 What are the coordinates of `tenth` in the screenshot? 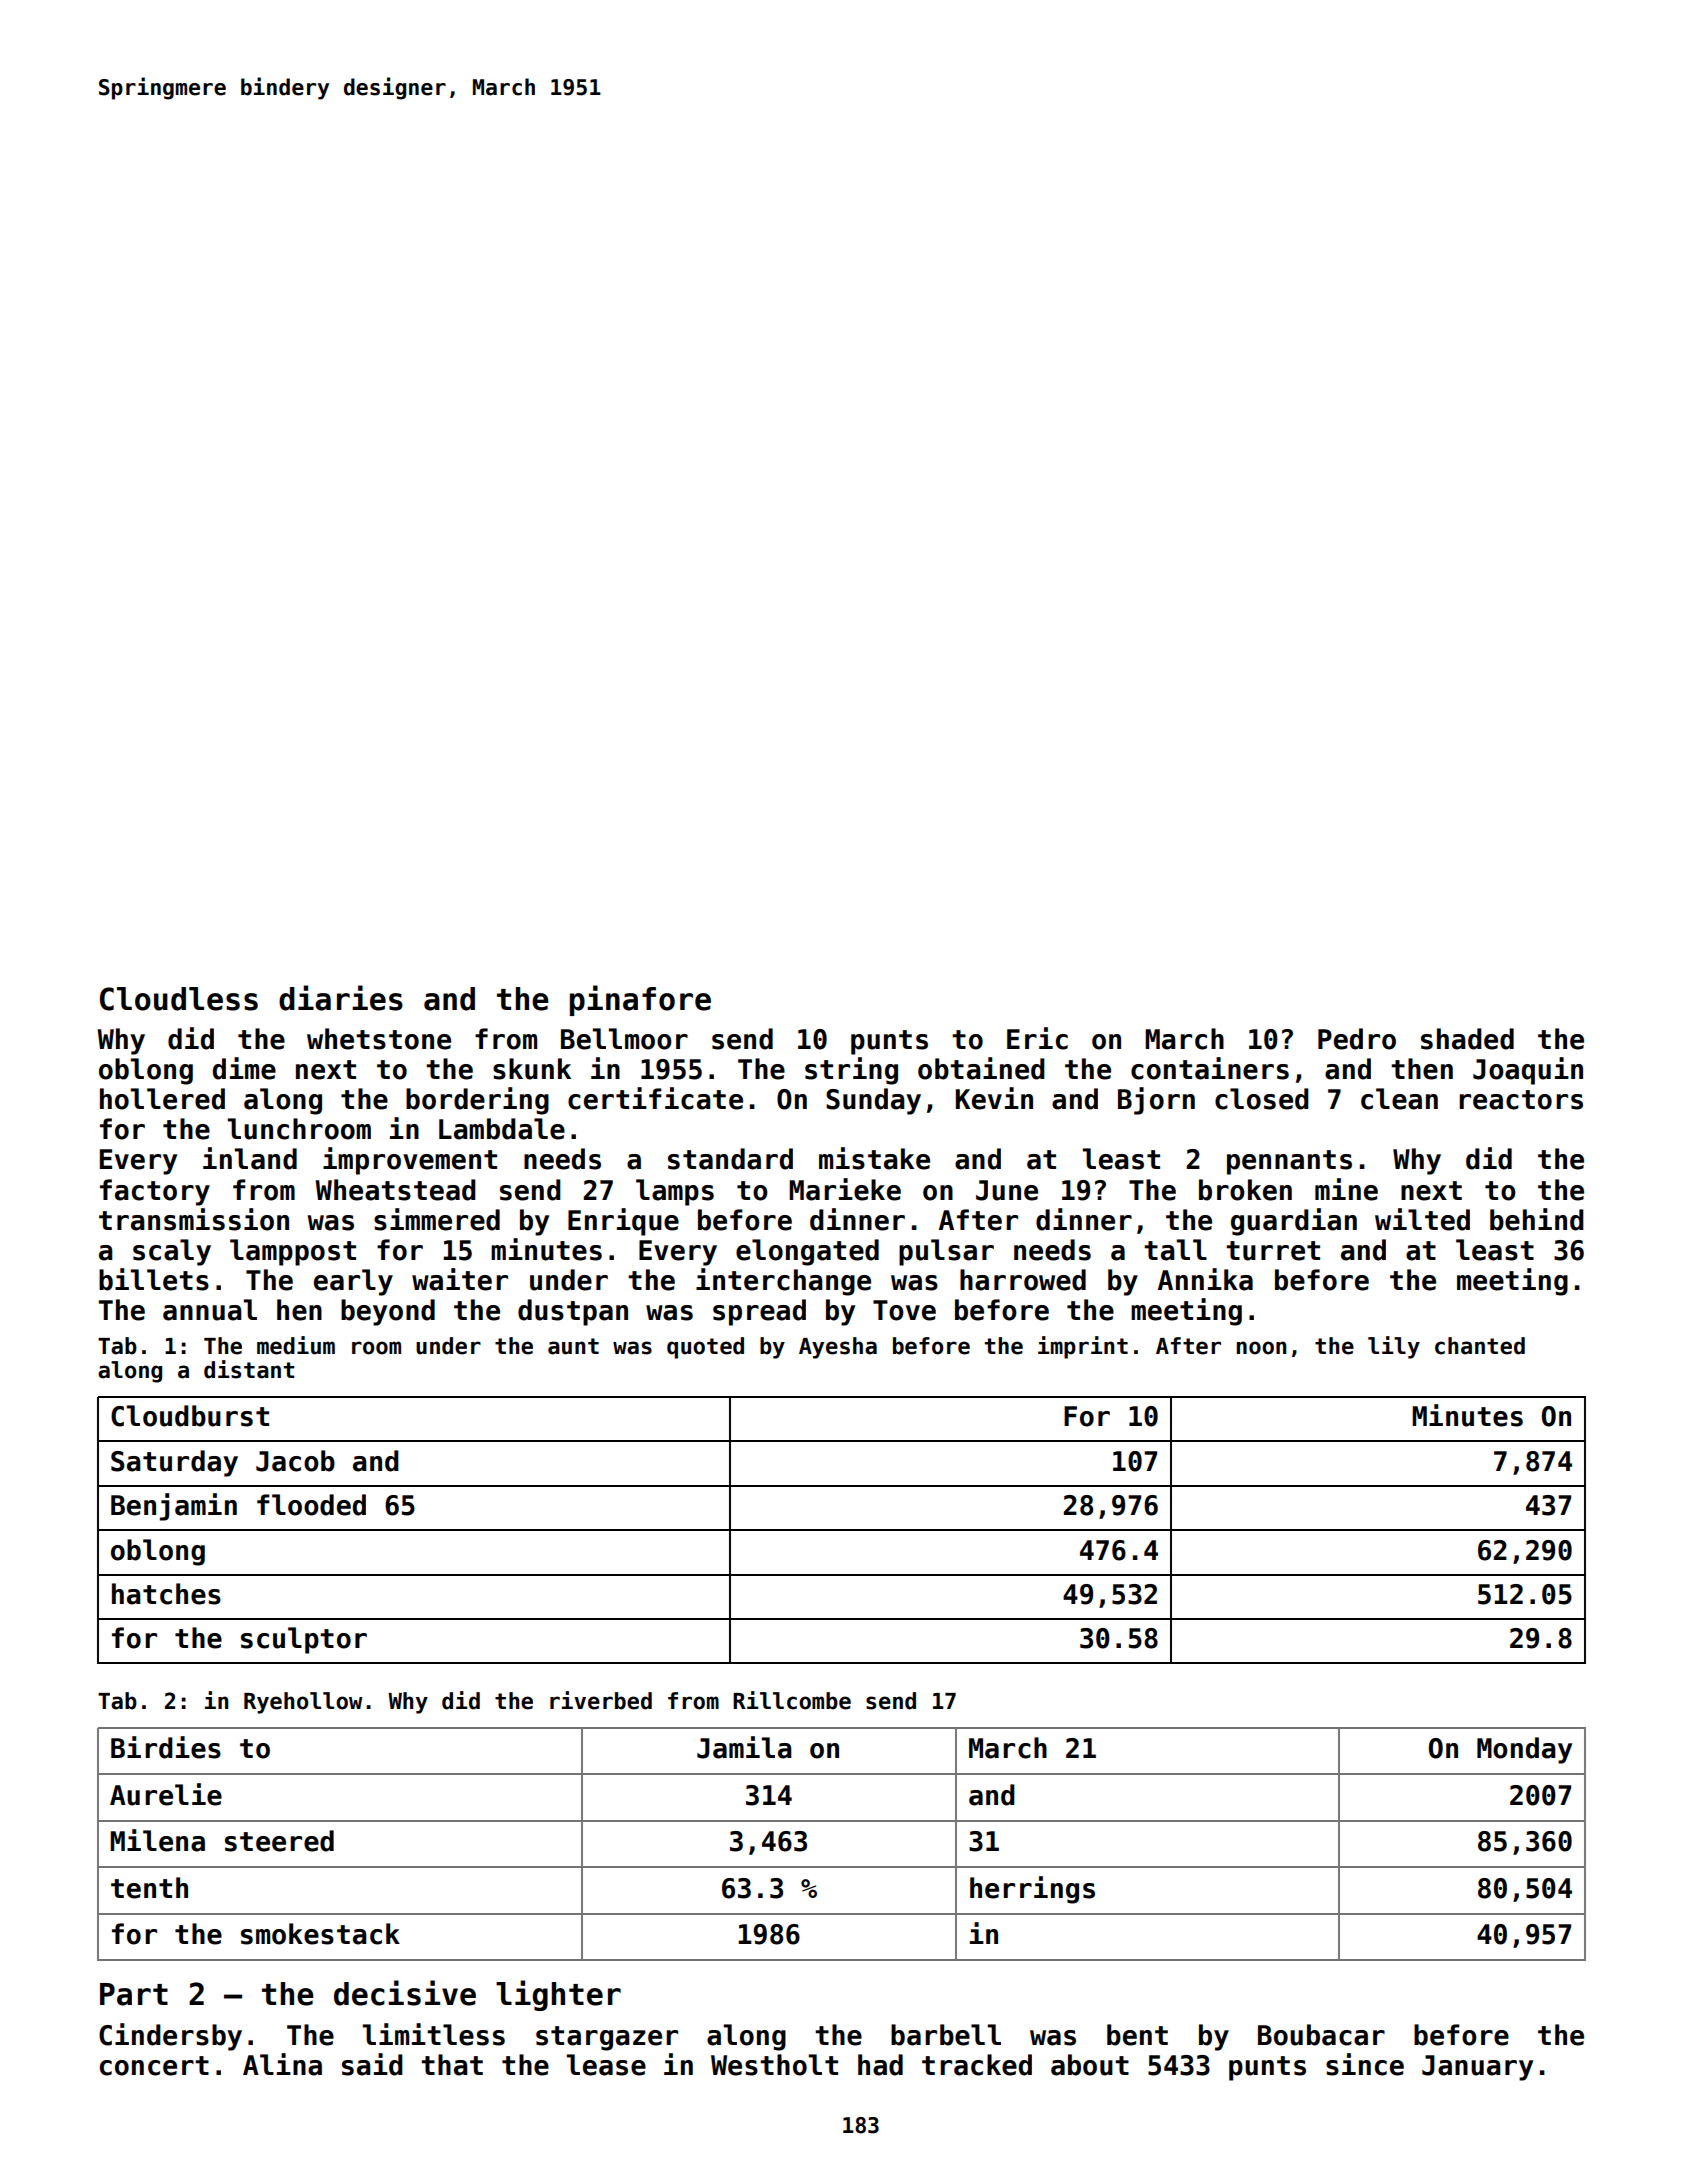 It's located at (149, 1888).
